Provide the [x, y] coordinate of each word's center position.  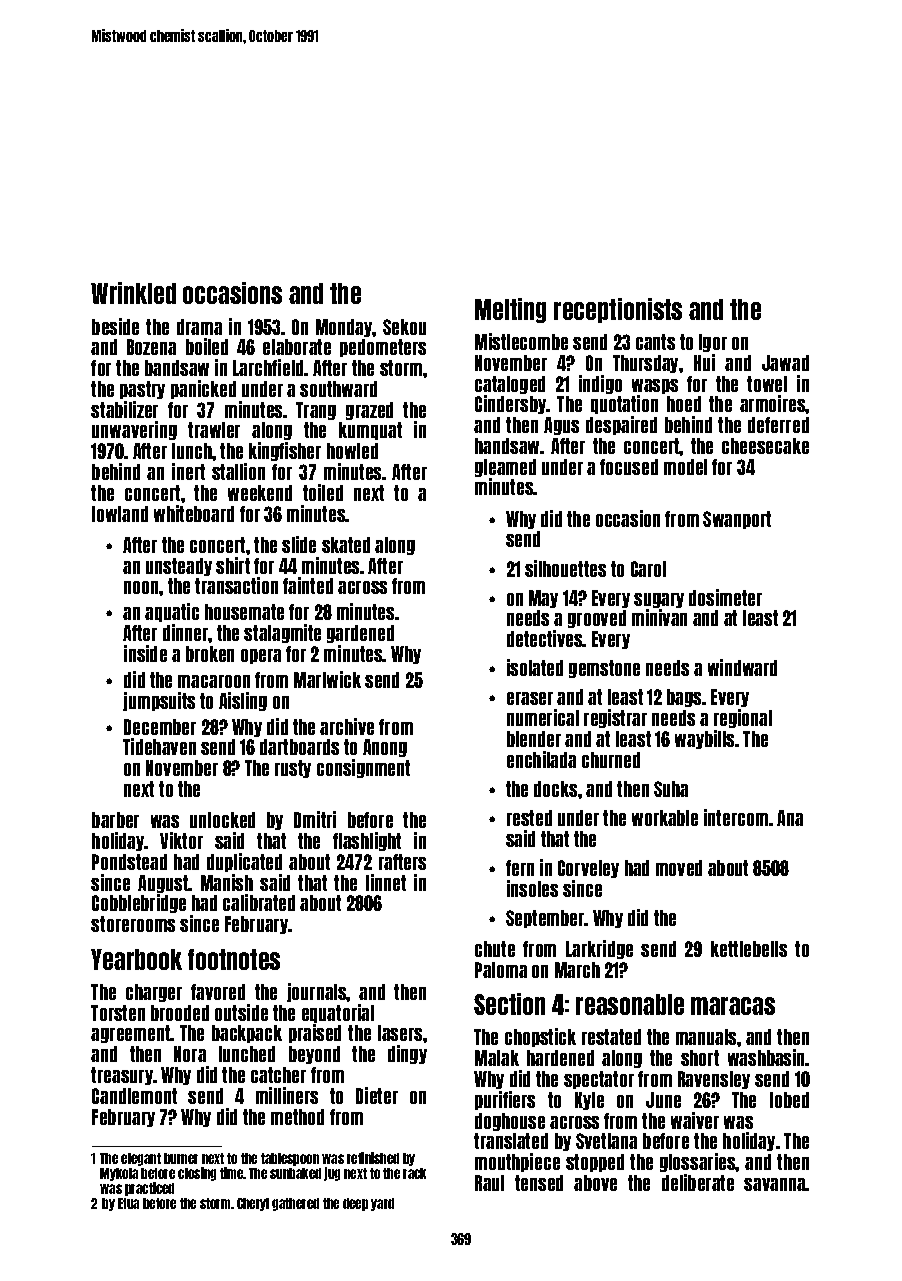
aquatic [172, 612]
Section [509, 1004]
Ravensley [714, 1080]
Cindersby [511, 404]
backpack [247, 1034]
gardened [360, 634]
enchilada [541, 759]
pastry [142, 390]
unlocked [222, 820]
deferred [778, 425]
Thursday [645, 364]
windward [742, 667]
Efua [128, 1203]
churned [611, 760]
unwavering [134, 430]
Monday [344, 328]
